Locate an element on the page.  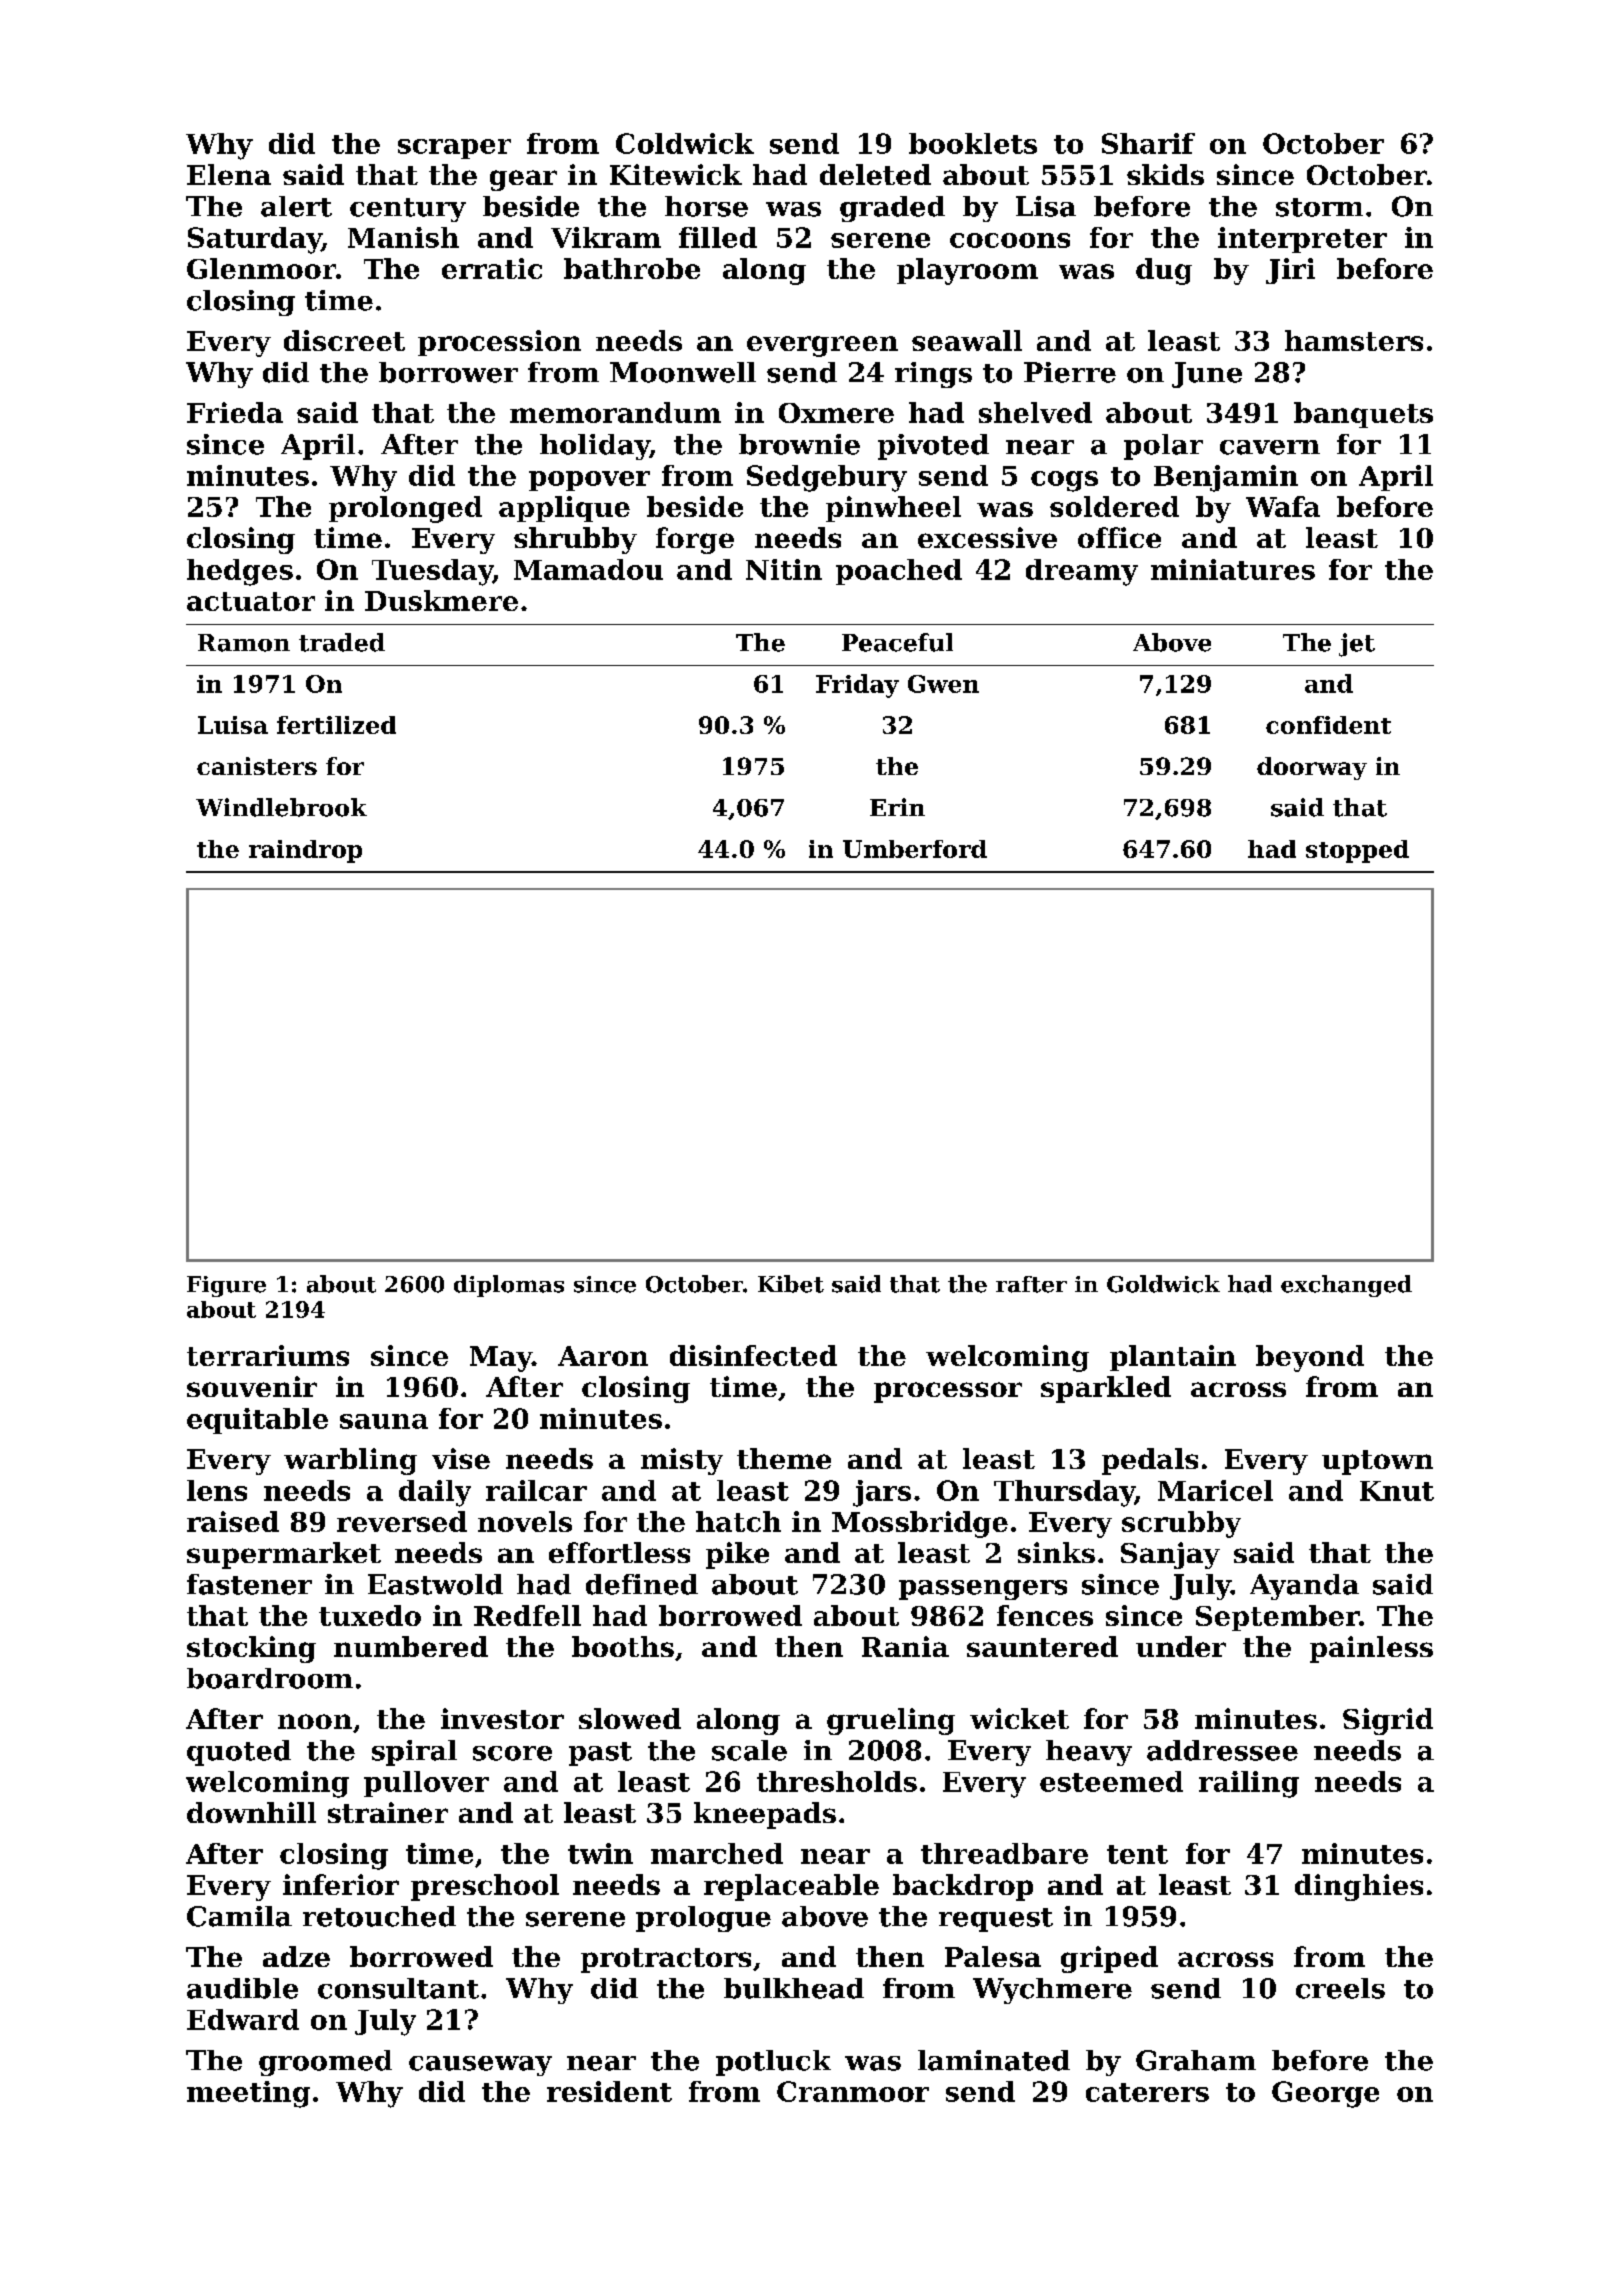
doorway is located at coordinates (1312, 768).
